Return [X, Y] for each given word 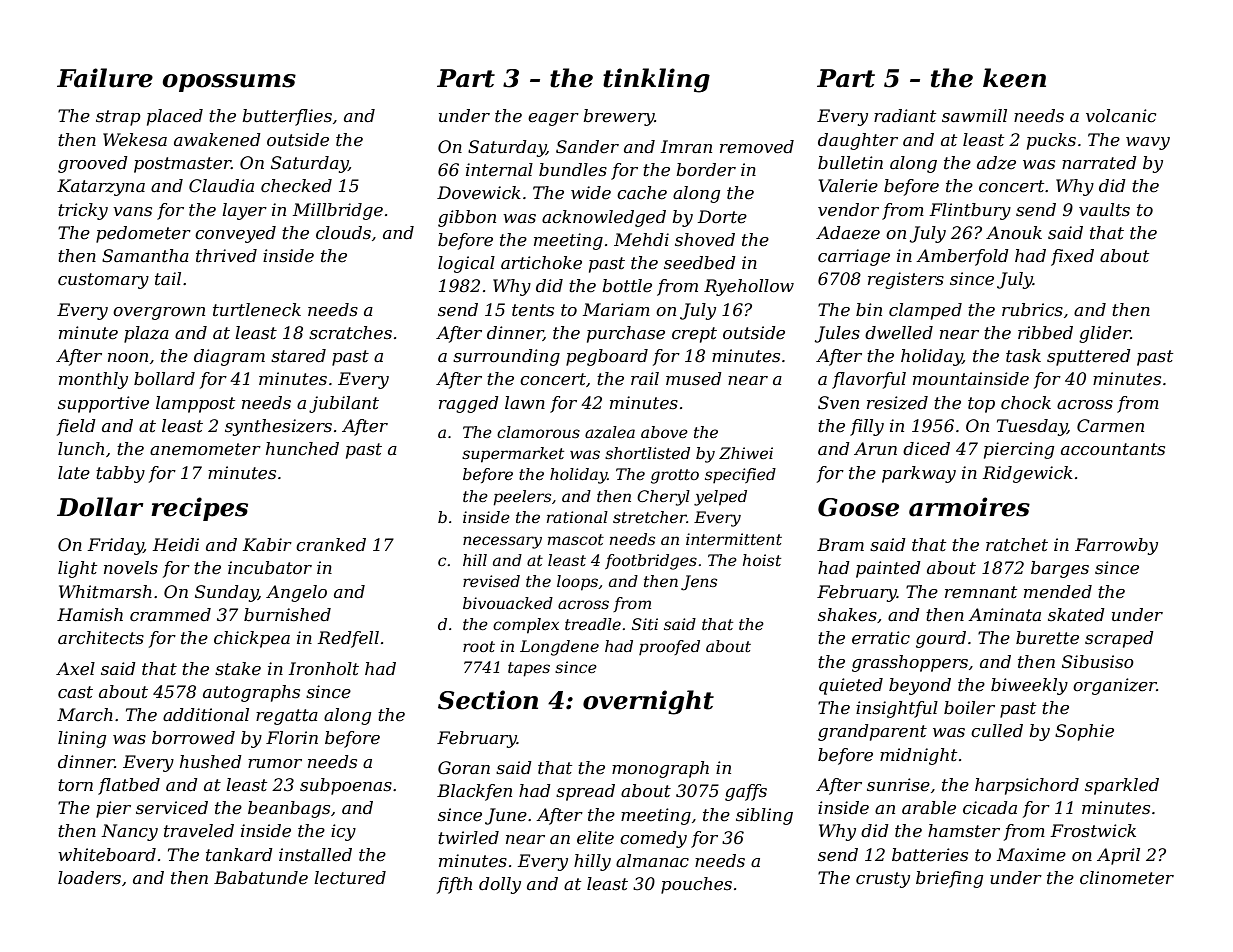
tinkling [656, 80]
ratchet [1017, 545]
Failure [105, 78]
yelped [720, 498]
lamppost [195, 404]
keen [1014, 78]
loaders [89, 877]
